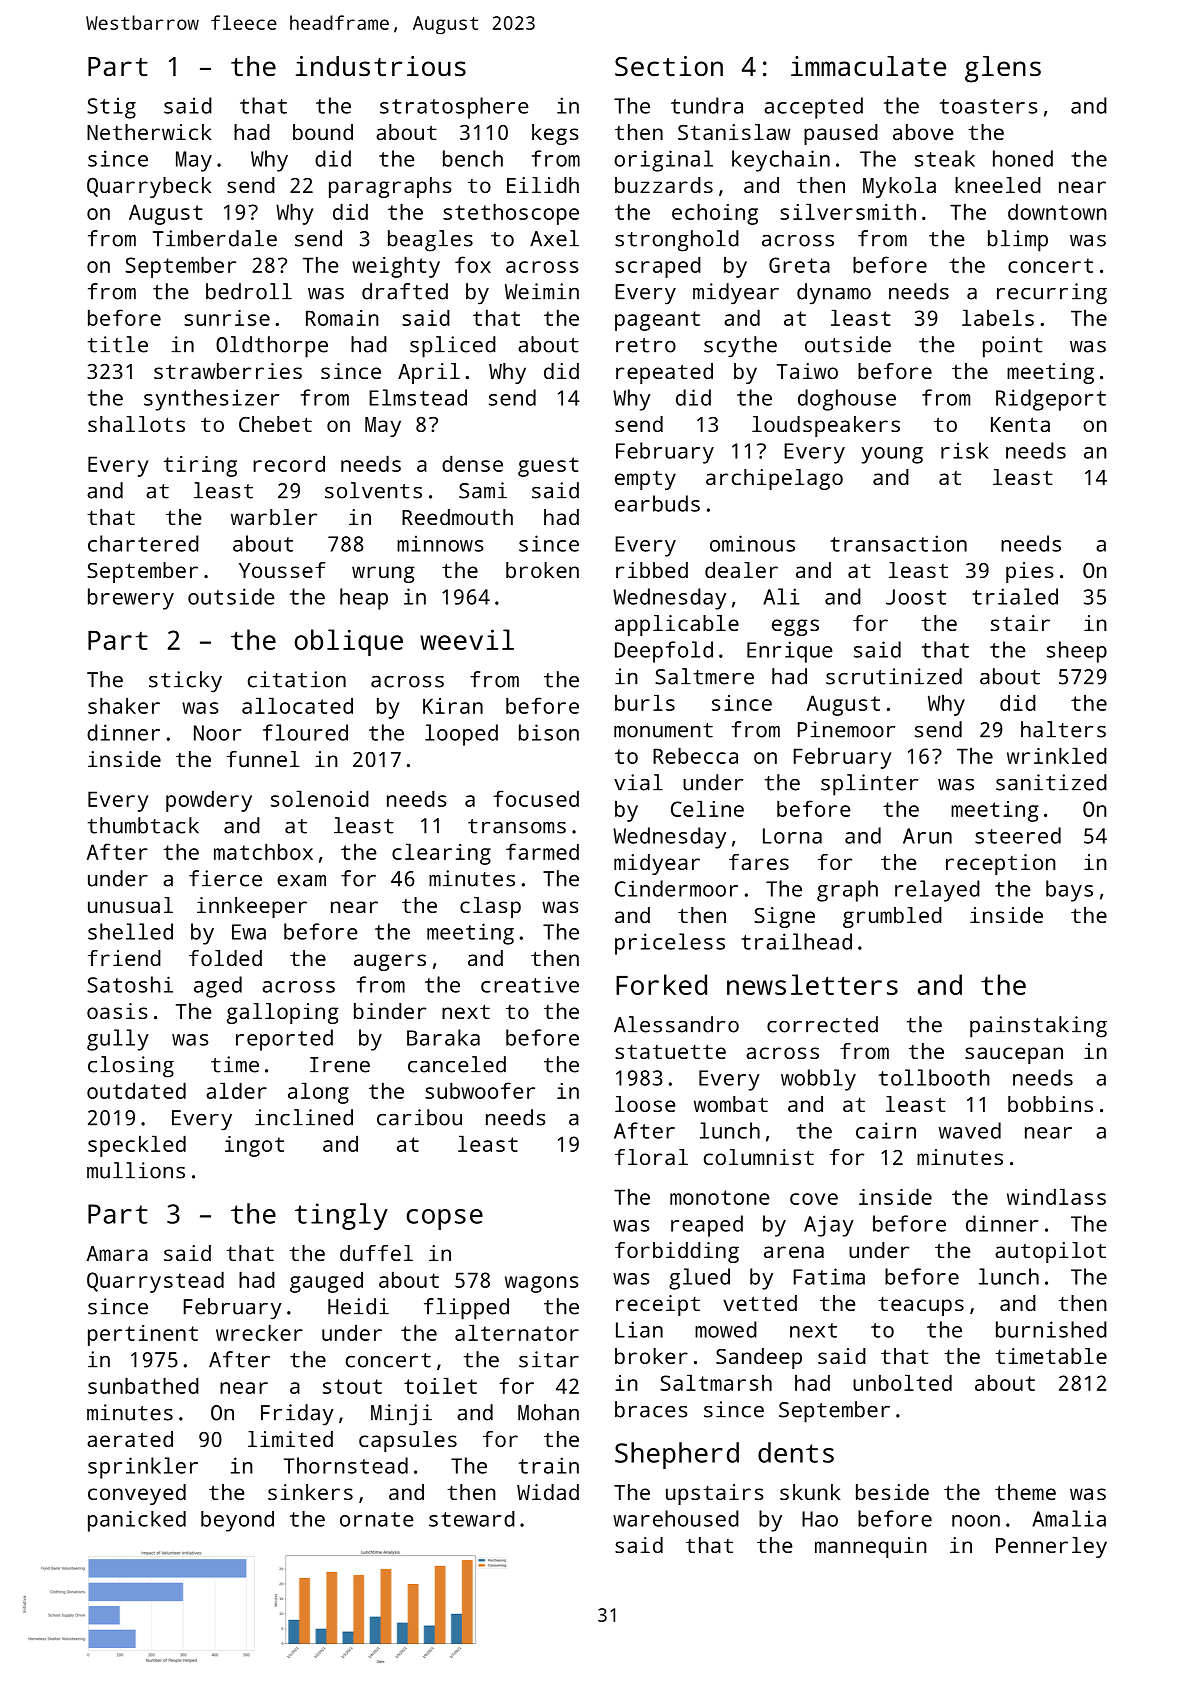  What do you see at coordinates (200, 466) in the screenshot?
I see `tiring` at bounding box center [200, 466].
